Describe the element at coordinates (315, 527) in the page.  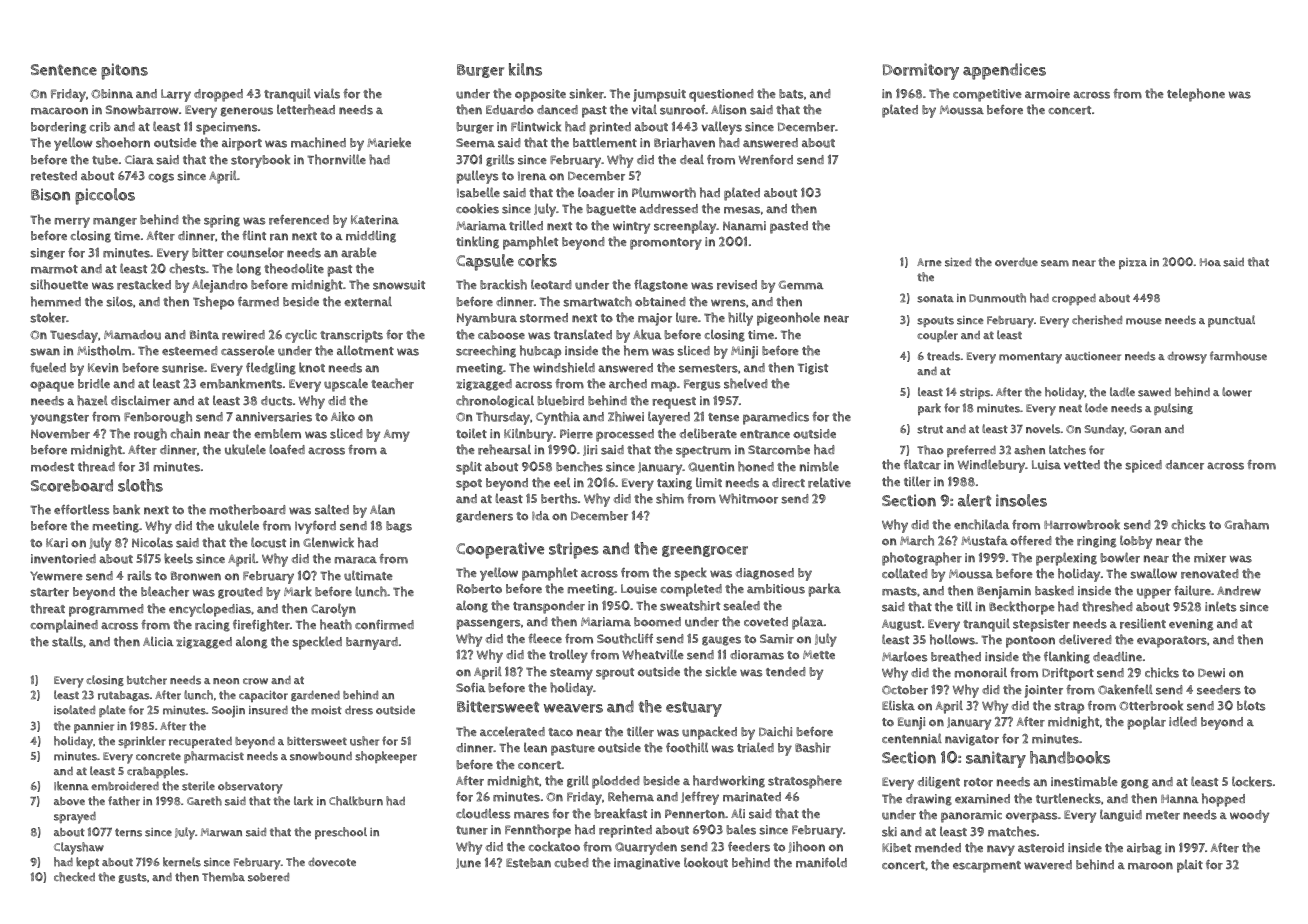
I see `Ivyford` at that location.
